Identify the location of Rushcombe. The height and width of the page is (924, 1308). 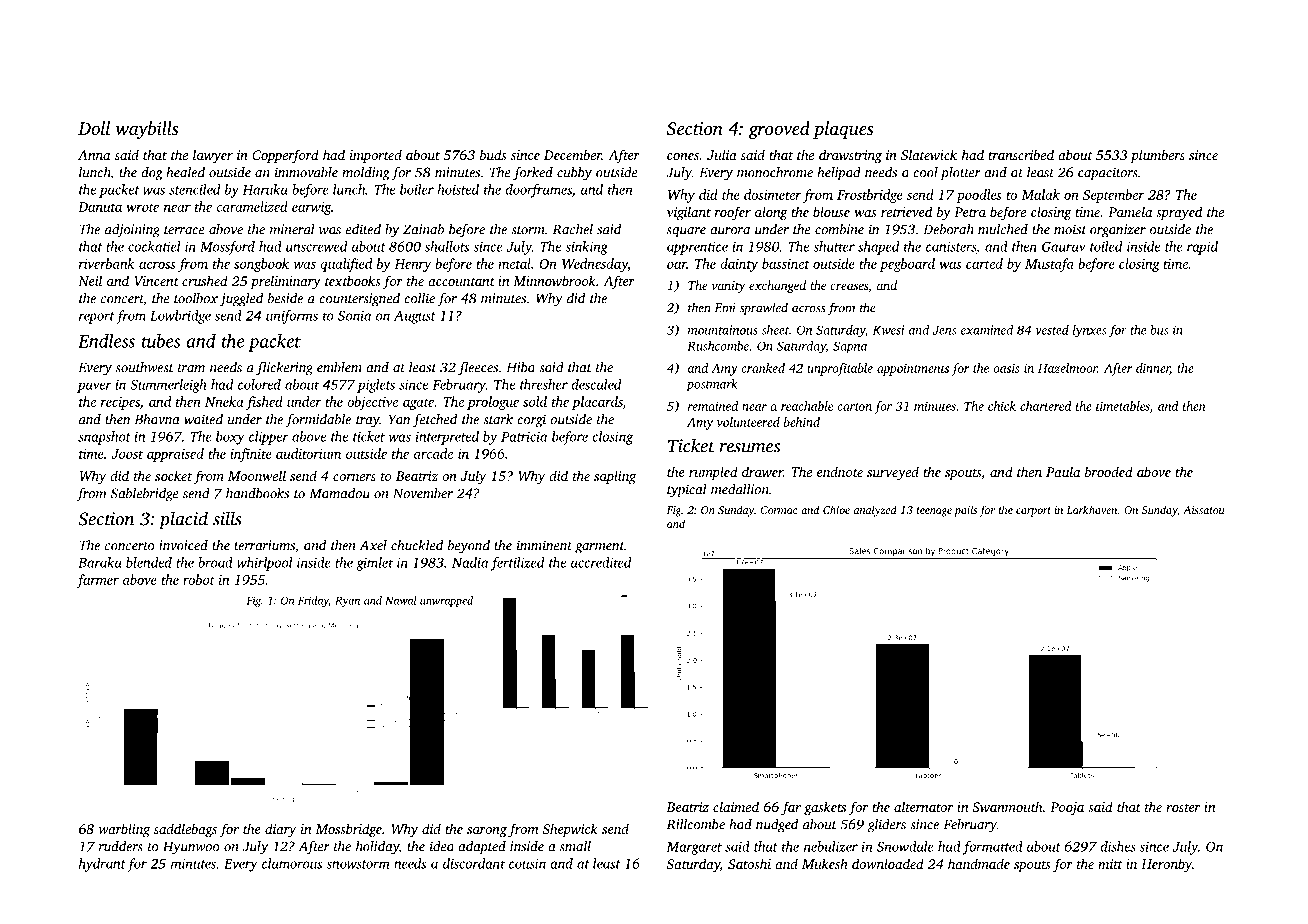
(718, 346).
